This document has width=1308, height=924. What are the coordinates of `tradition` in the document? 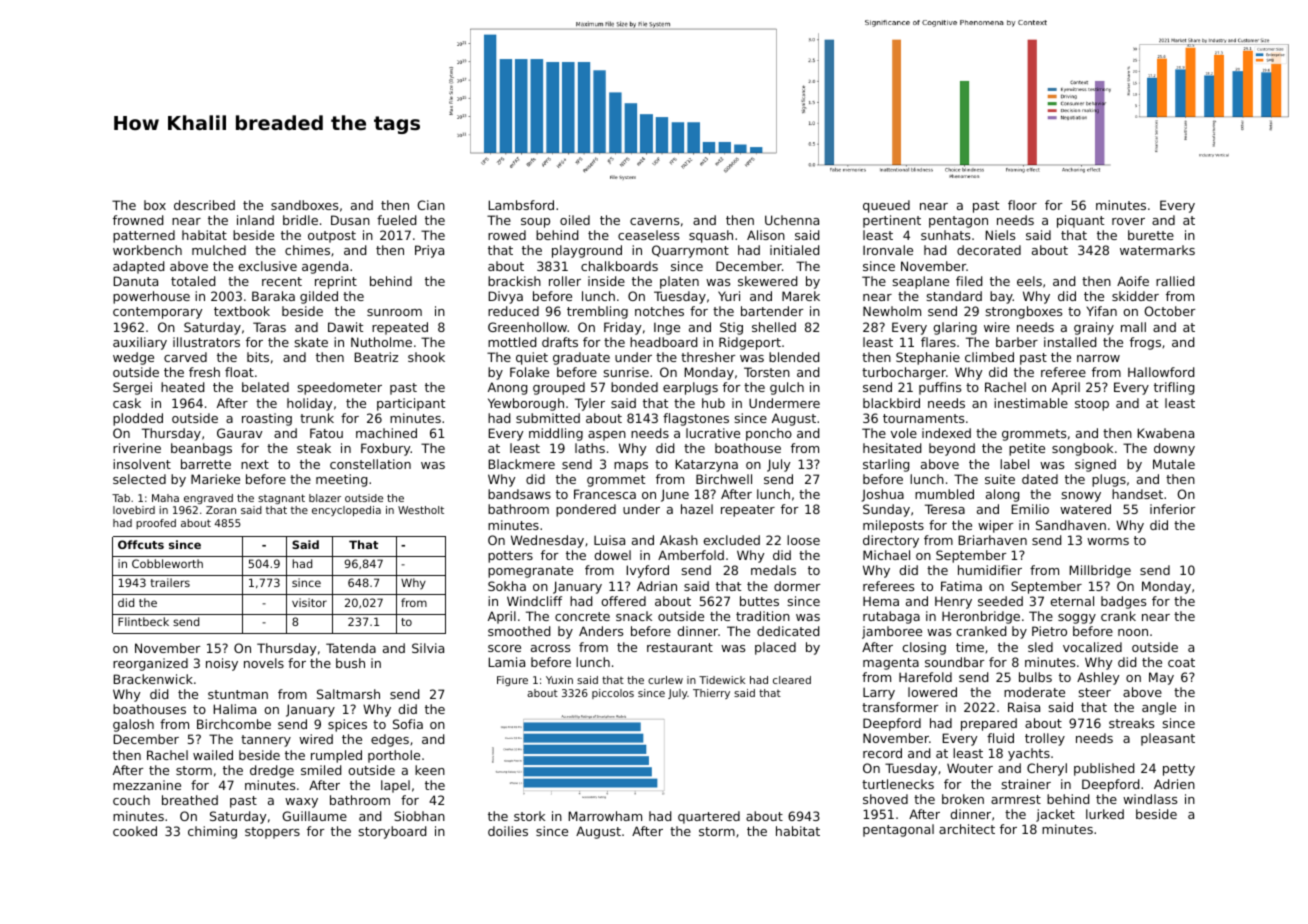 It's located at (763, 616).
